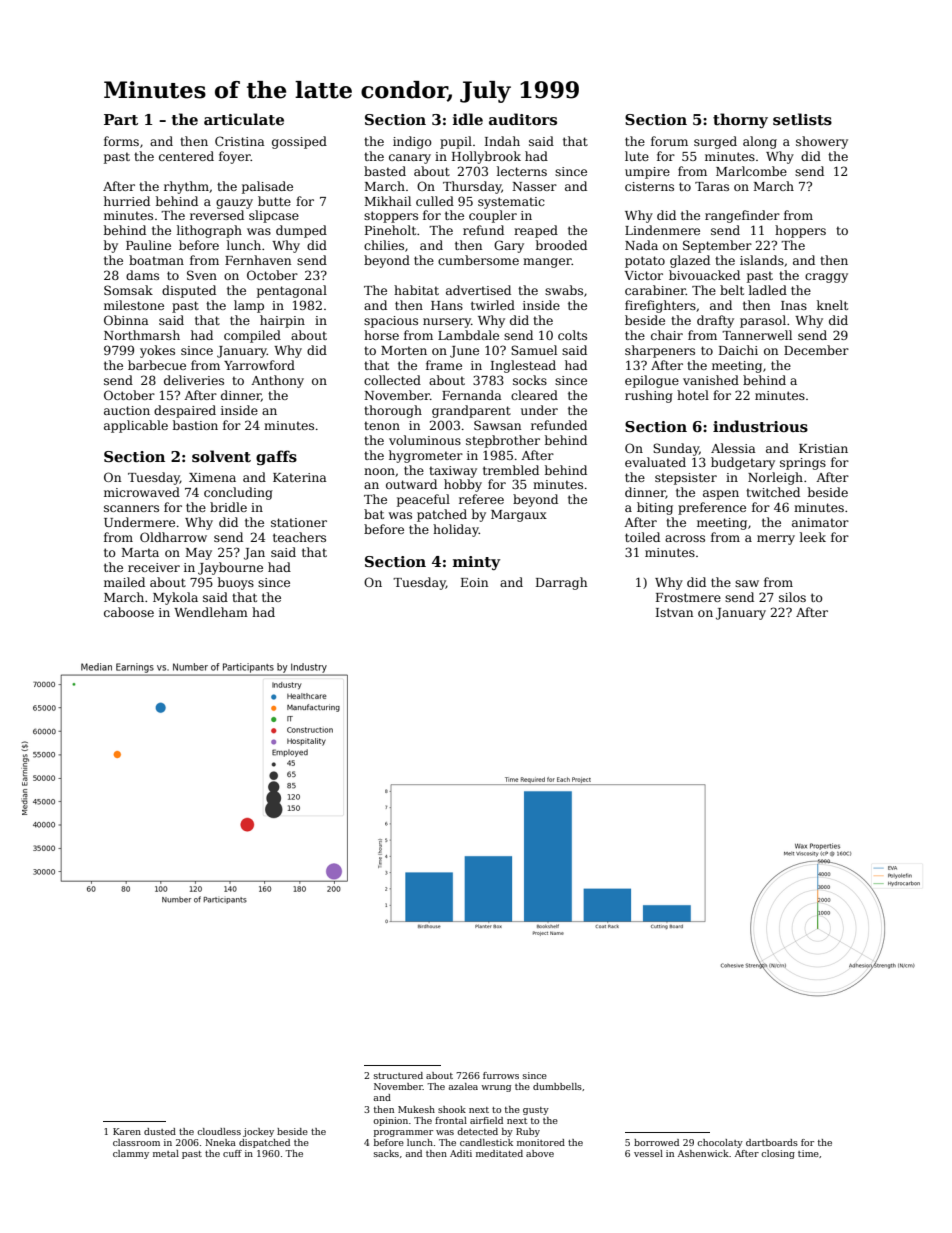  What do you see at coordinates (392, 380) in the image?
I see `collected` at bounding box center [392, 380].
